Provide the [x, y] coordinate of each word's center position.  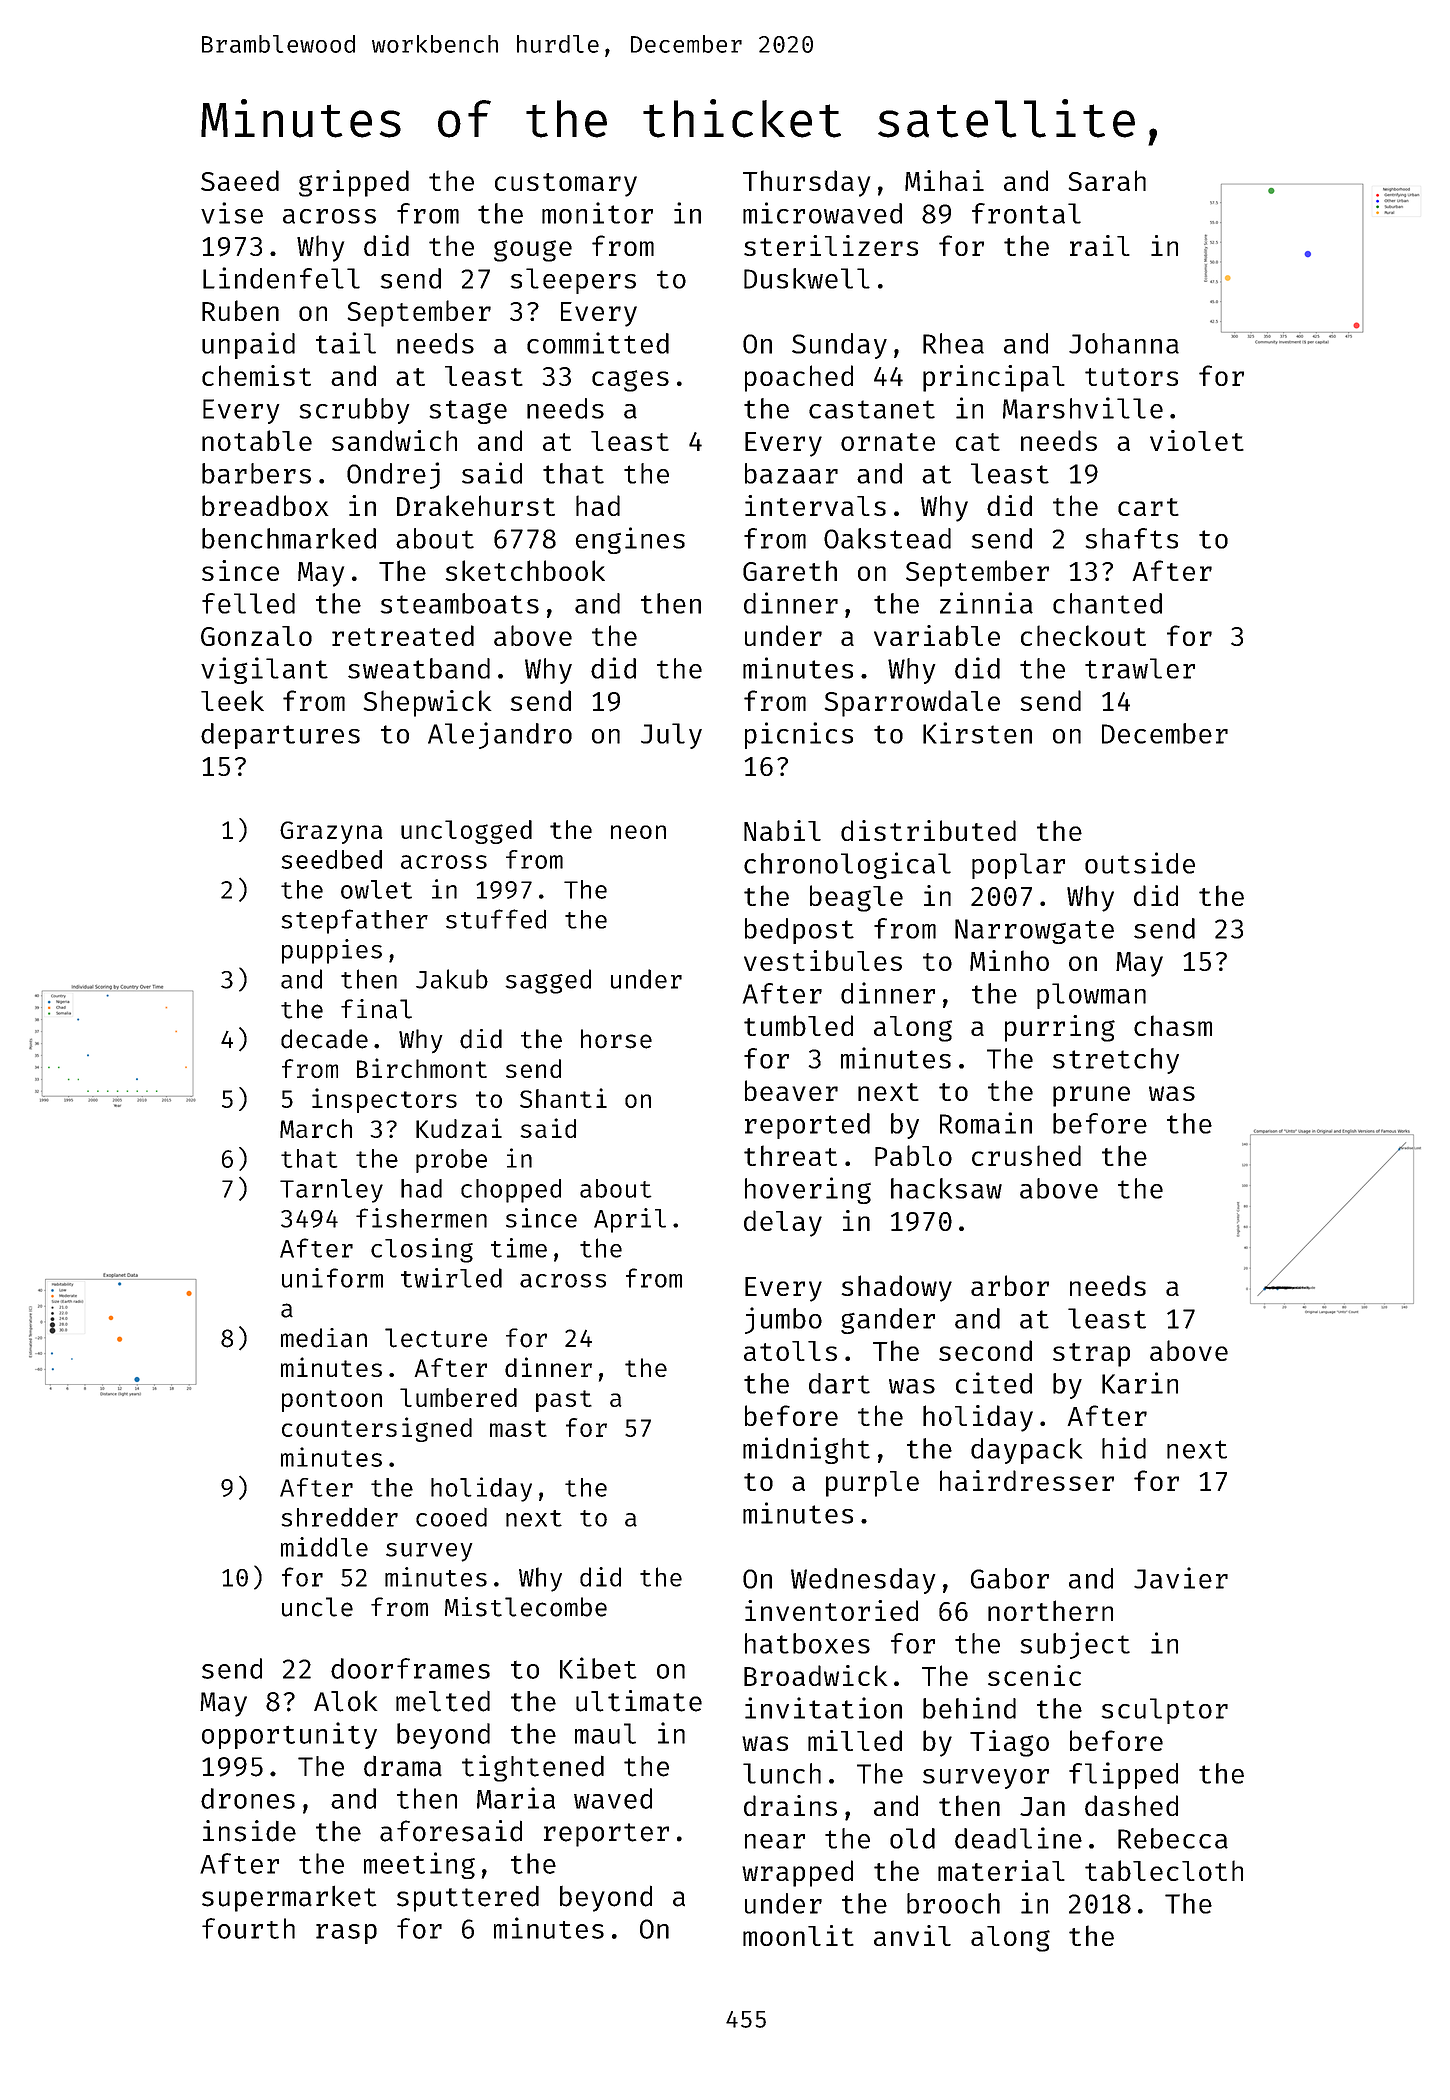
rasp [346, 1934]
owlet [376, 889]
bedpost [799, 931]
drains [790, 1805]
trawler [1140, 668]
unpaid [248, 345]
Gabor [1010, 1578]
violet [1197, 440]
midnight [806, 1450]
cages [630, 381]
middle [324, 1547]
